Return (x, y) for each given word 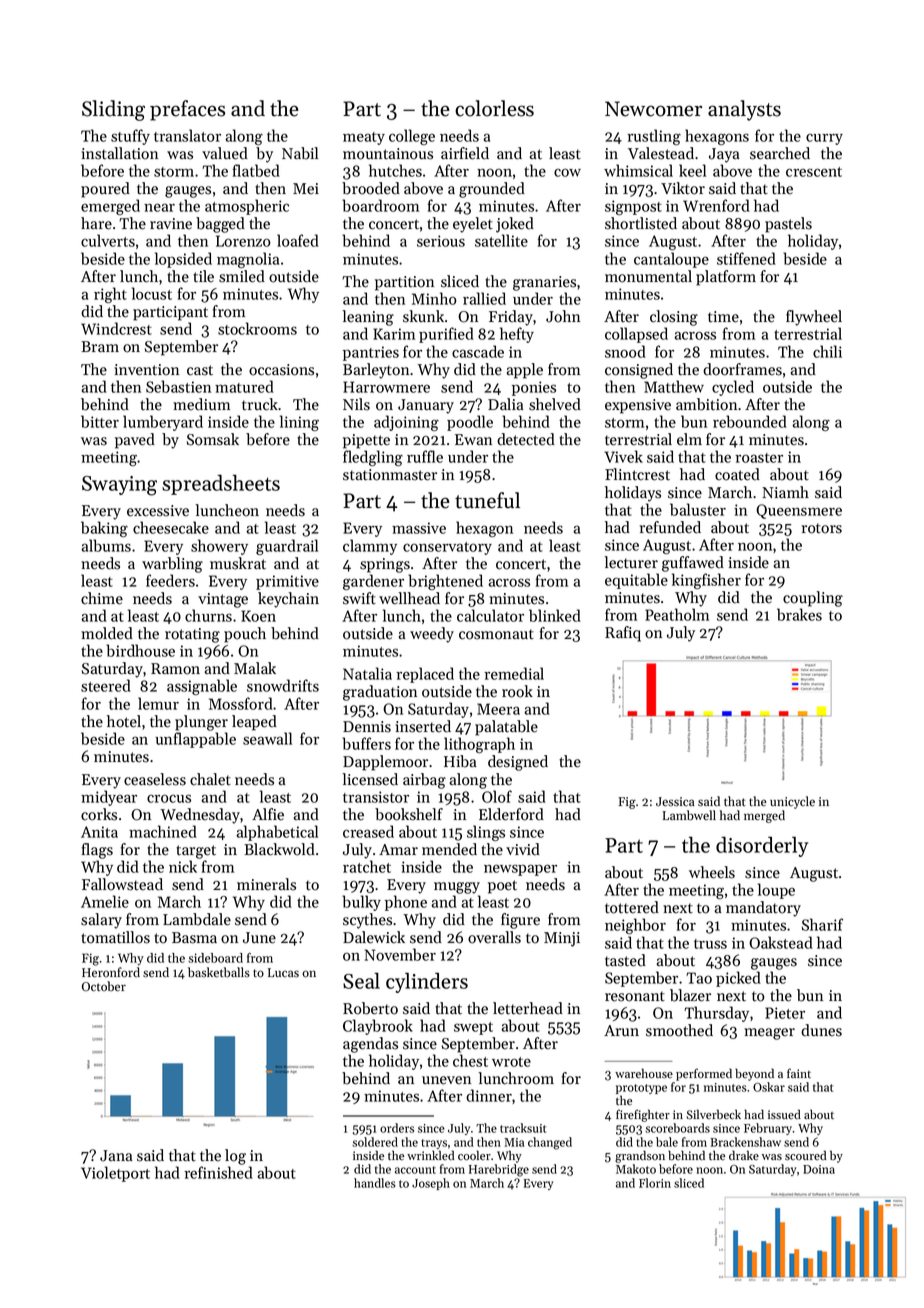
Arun (621, 1030)
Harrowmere (386, 387)
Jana (116, 1156)
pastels (788, 225)
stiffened (746, 258)
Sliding (113, 110)
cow (567, 172)
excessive (158, 511)
